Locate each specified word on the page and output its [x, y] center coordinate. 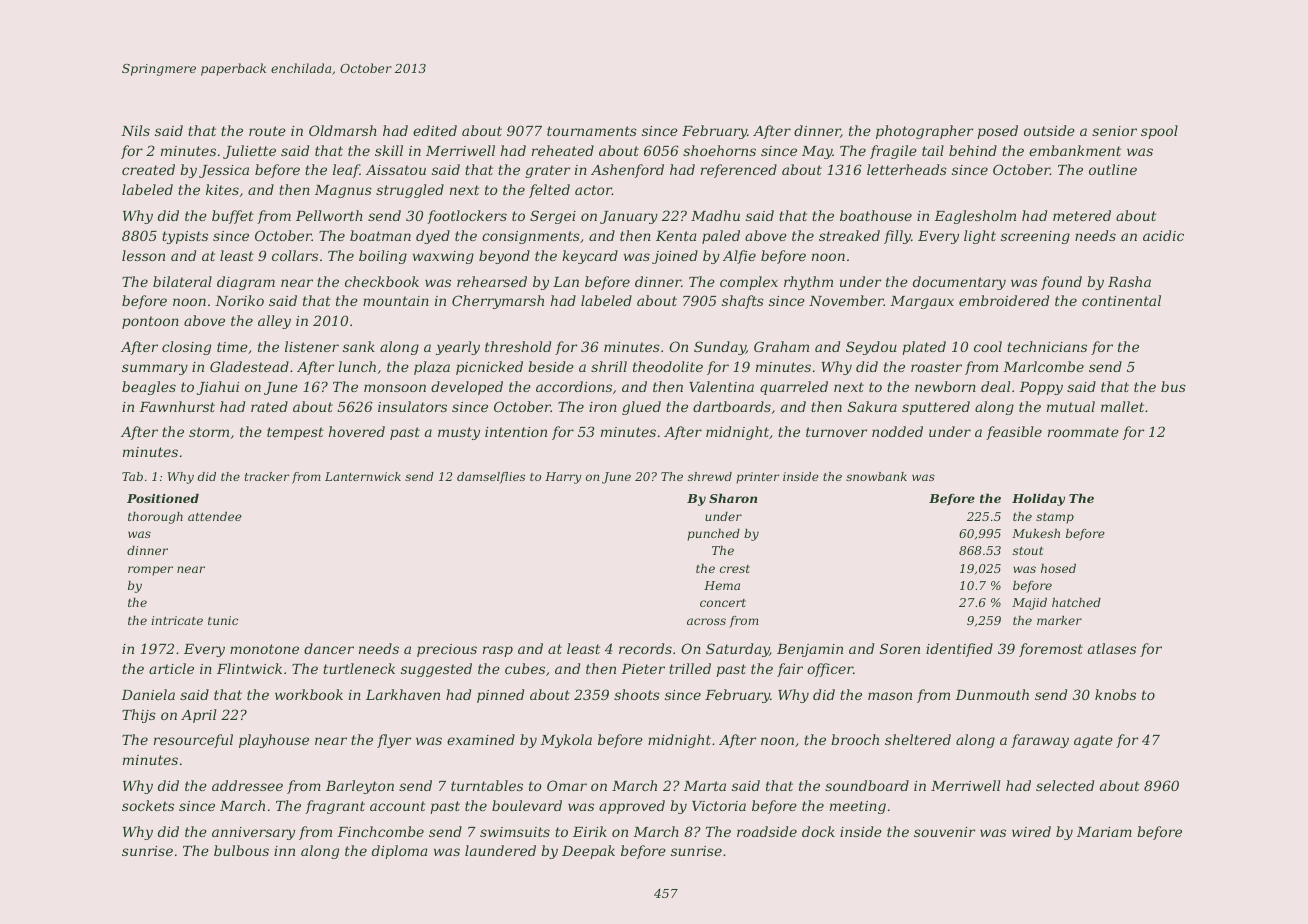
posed [997, 132]
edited [435, 130]
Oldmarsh [343, 130]
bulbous [241, 850]
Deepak [588, 852]
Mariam [1104, 832]
